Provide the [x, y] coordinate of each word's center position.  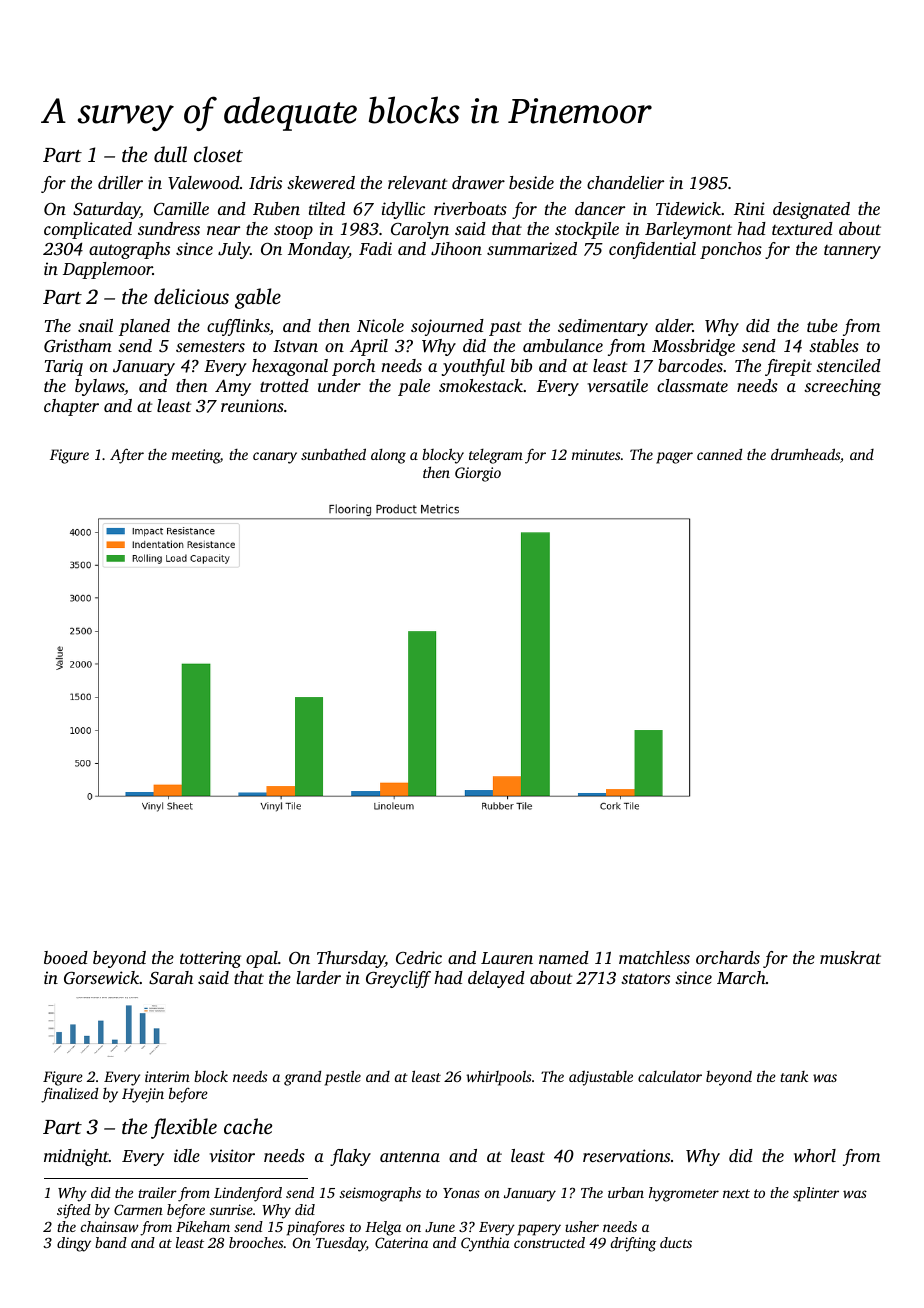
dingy [74, 1244]
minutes [596, 454]
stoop [293, 231]
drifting [633, 1244]
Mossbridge [693, 347]
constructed [549, 1242]
